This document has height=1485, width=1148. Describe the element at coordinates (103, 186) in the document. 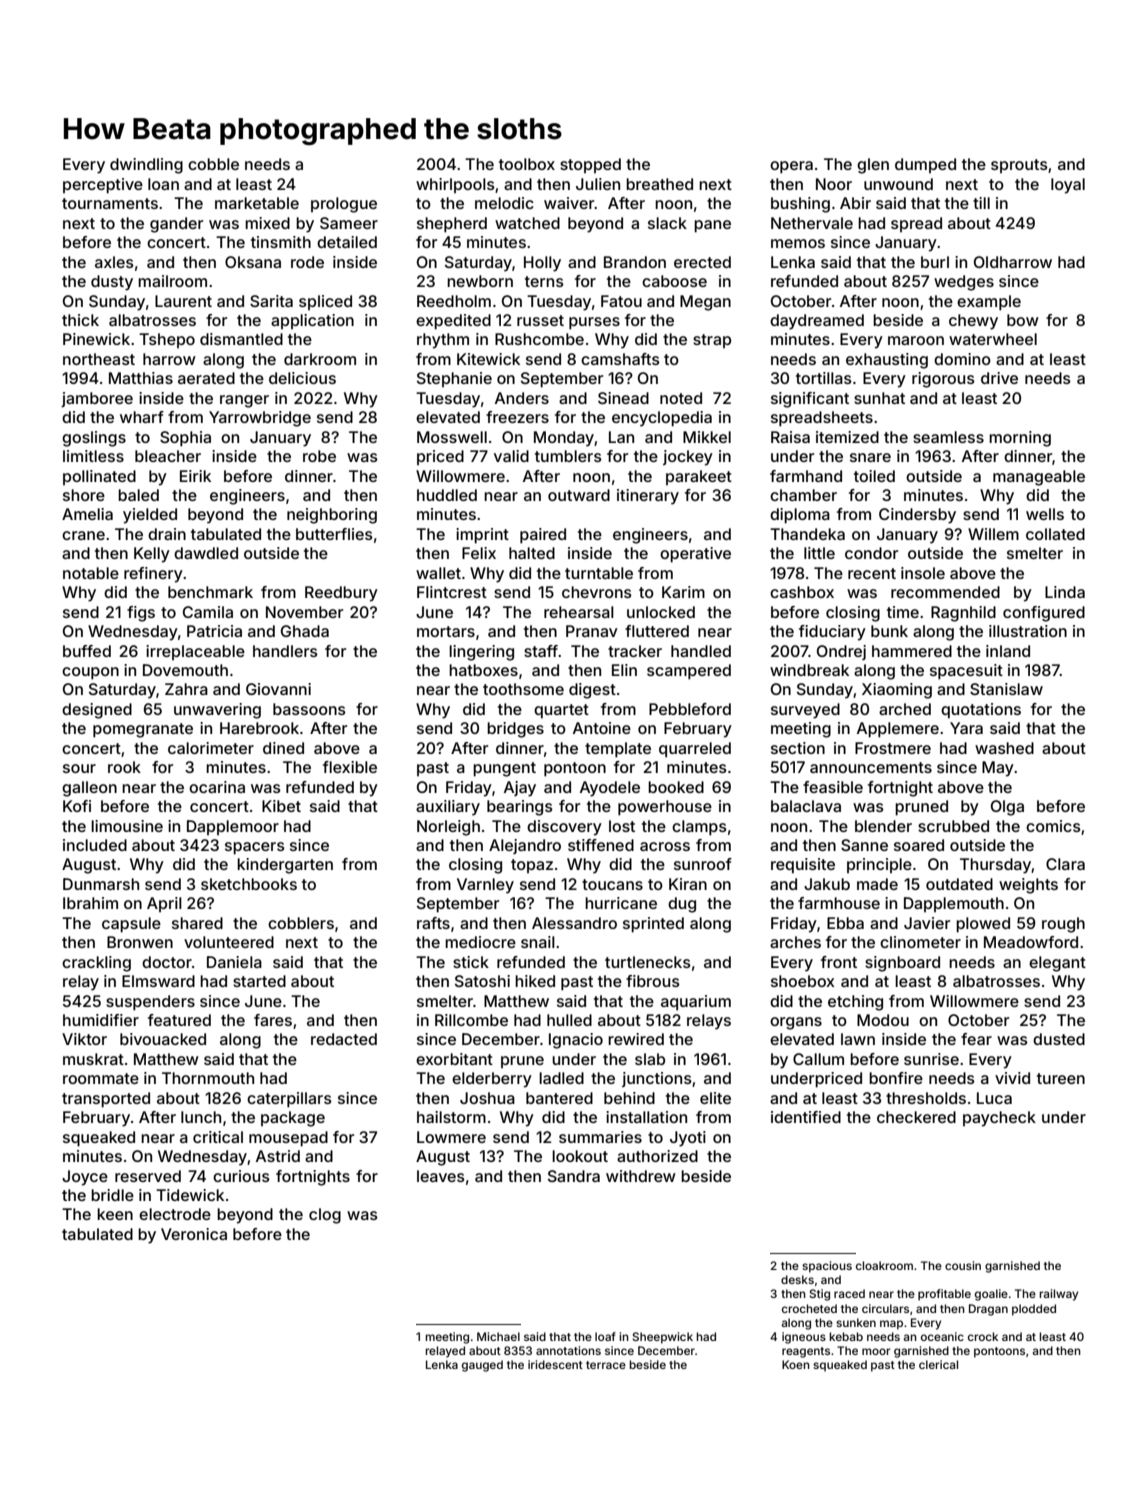

I see `perceptive` at that location.
